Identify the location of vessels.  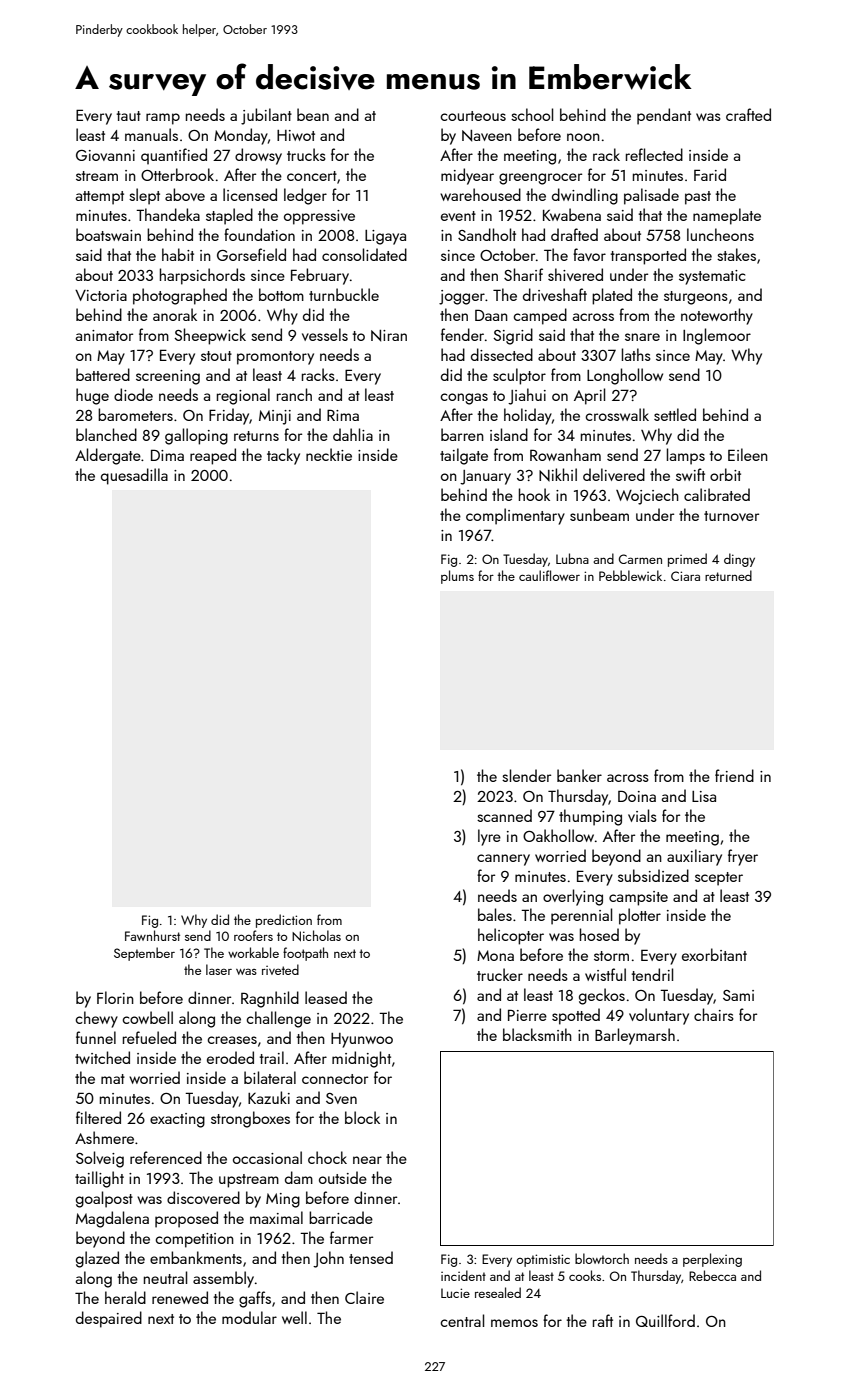
(325, 334).
